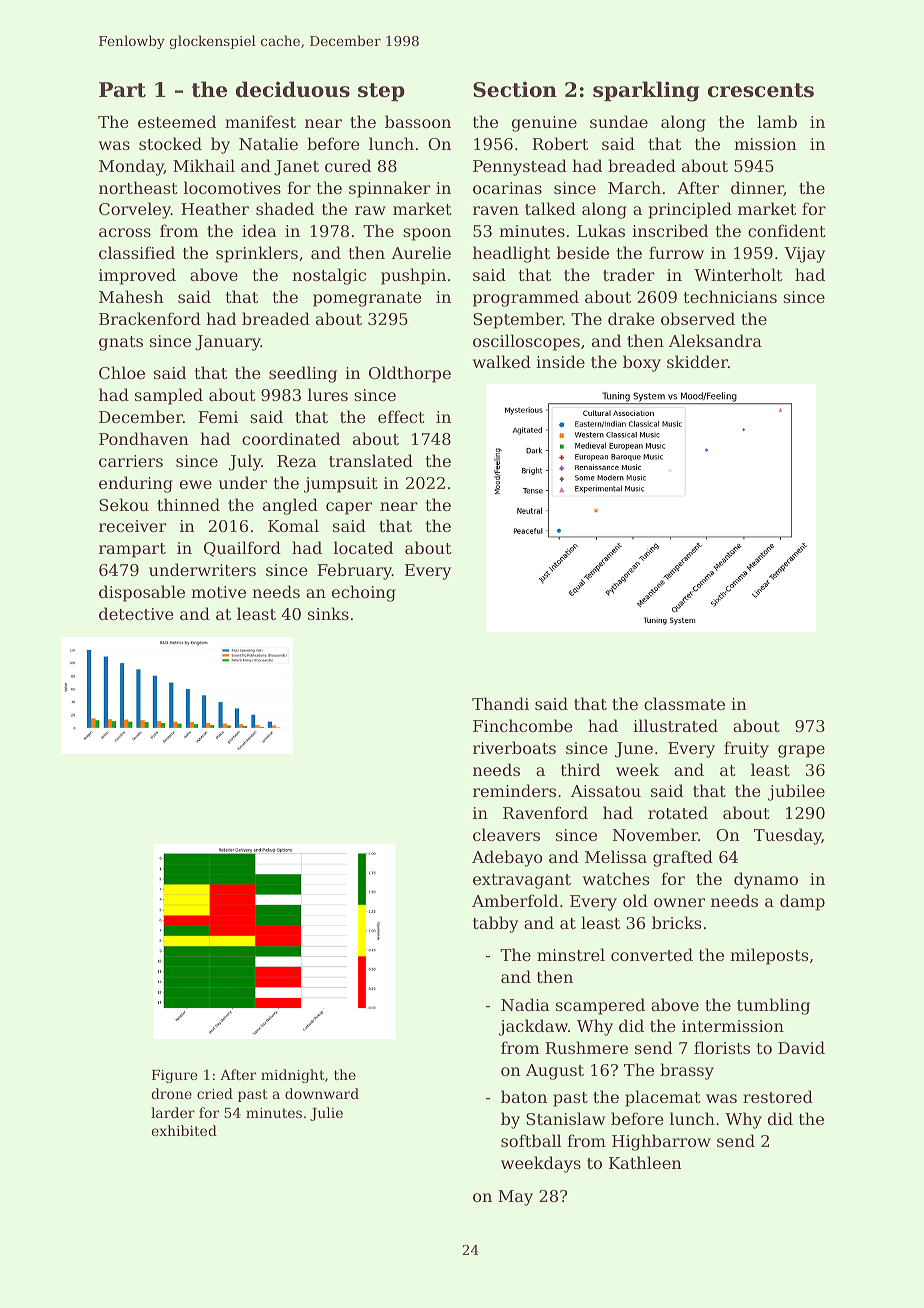  I want to click on skidder, so click(697, 361).
